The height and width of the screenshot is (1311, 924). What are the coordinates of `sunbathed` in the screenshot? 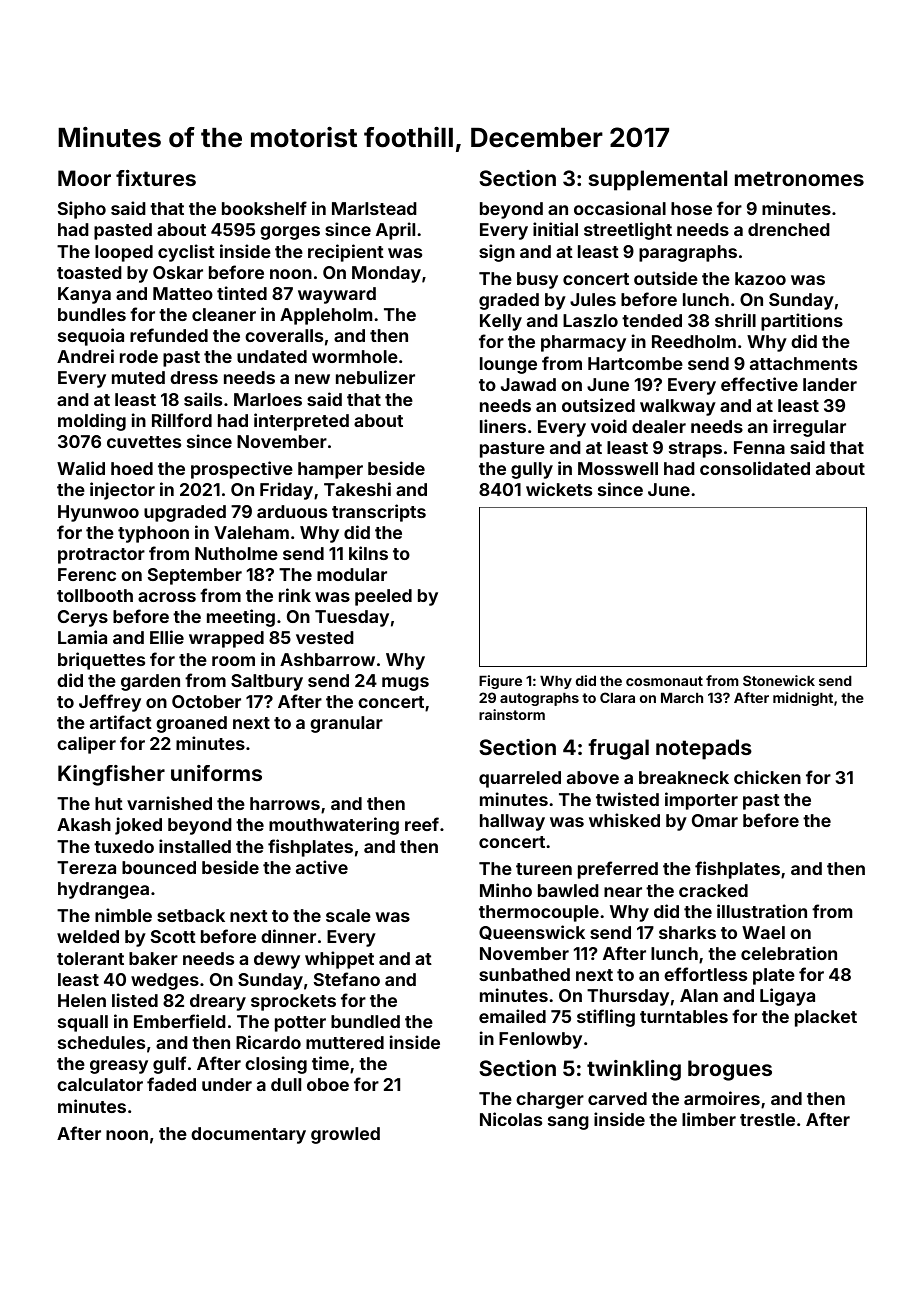 It's located at (524, 974).
